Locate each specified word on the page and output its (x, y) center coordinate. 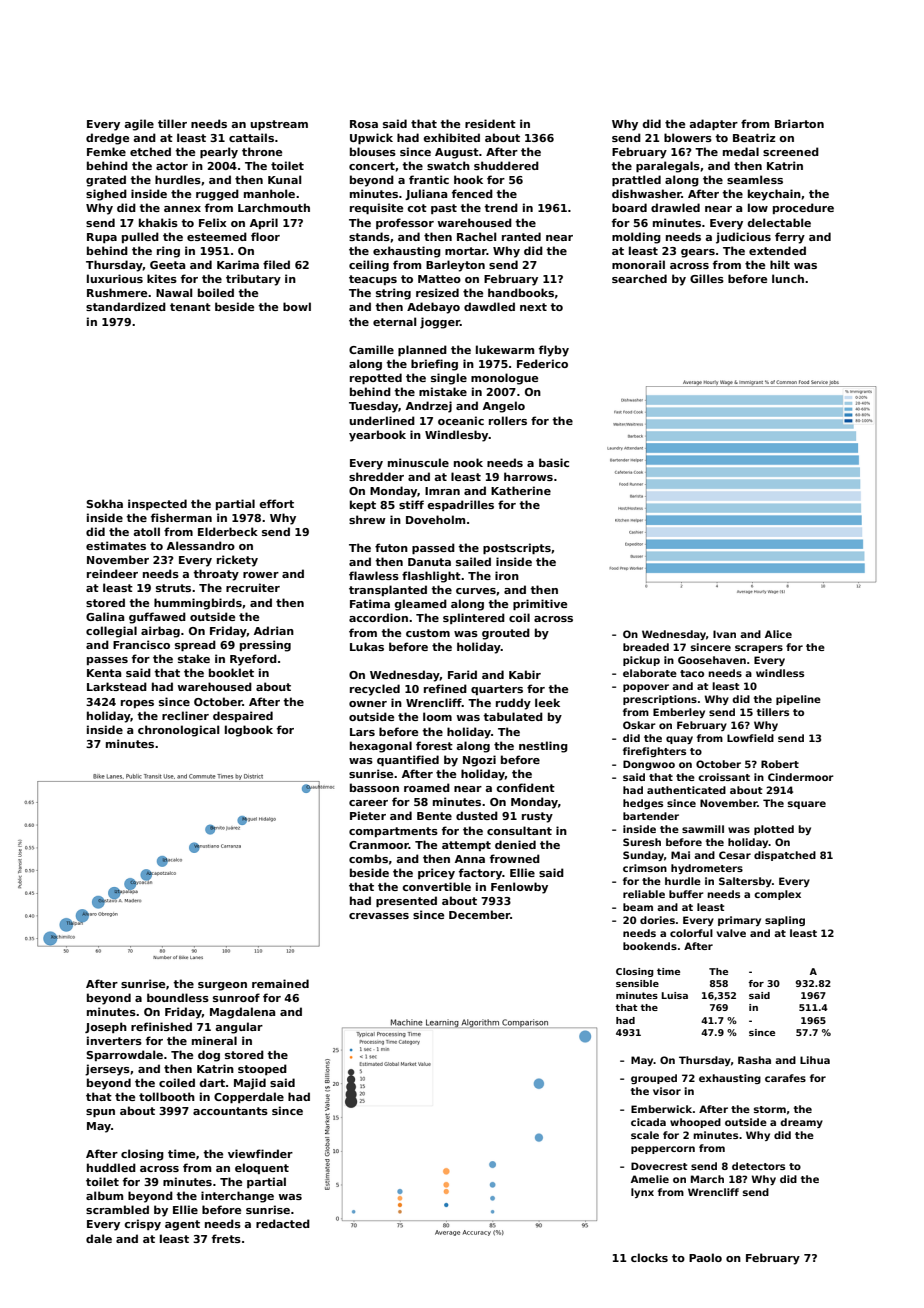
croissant (724, 777)
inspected (157, 504)
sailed (473, 561)
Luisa (674, 995)
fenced (472, 193)
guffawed (157, 618)
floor (265, 236)
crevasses (379, 916)
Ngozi (479, 761)
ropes (137, 704)
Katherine (521, 490)
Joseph (106, 1027)
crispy (142, 1225)
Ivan (724, 634)
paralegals (668, 167)
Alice (778, 634)
